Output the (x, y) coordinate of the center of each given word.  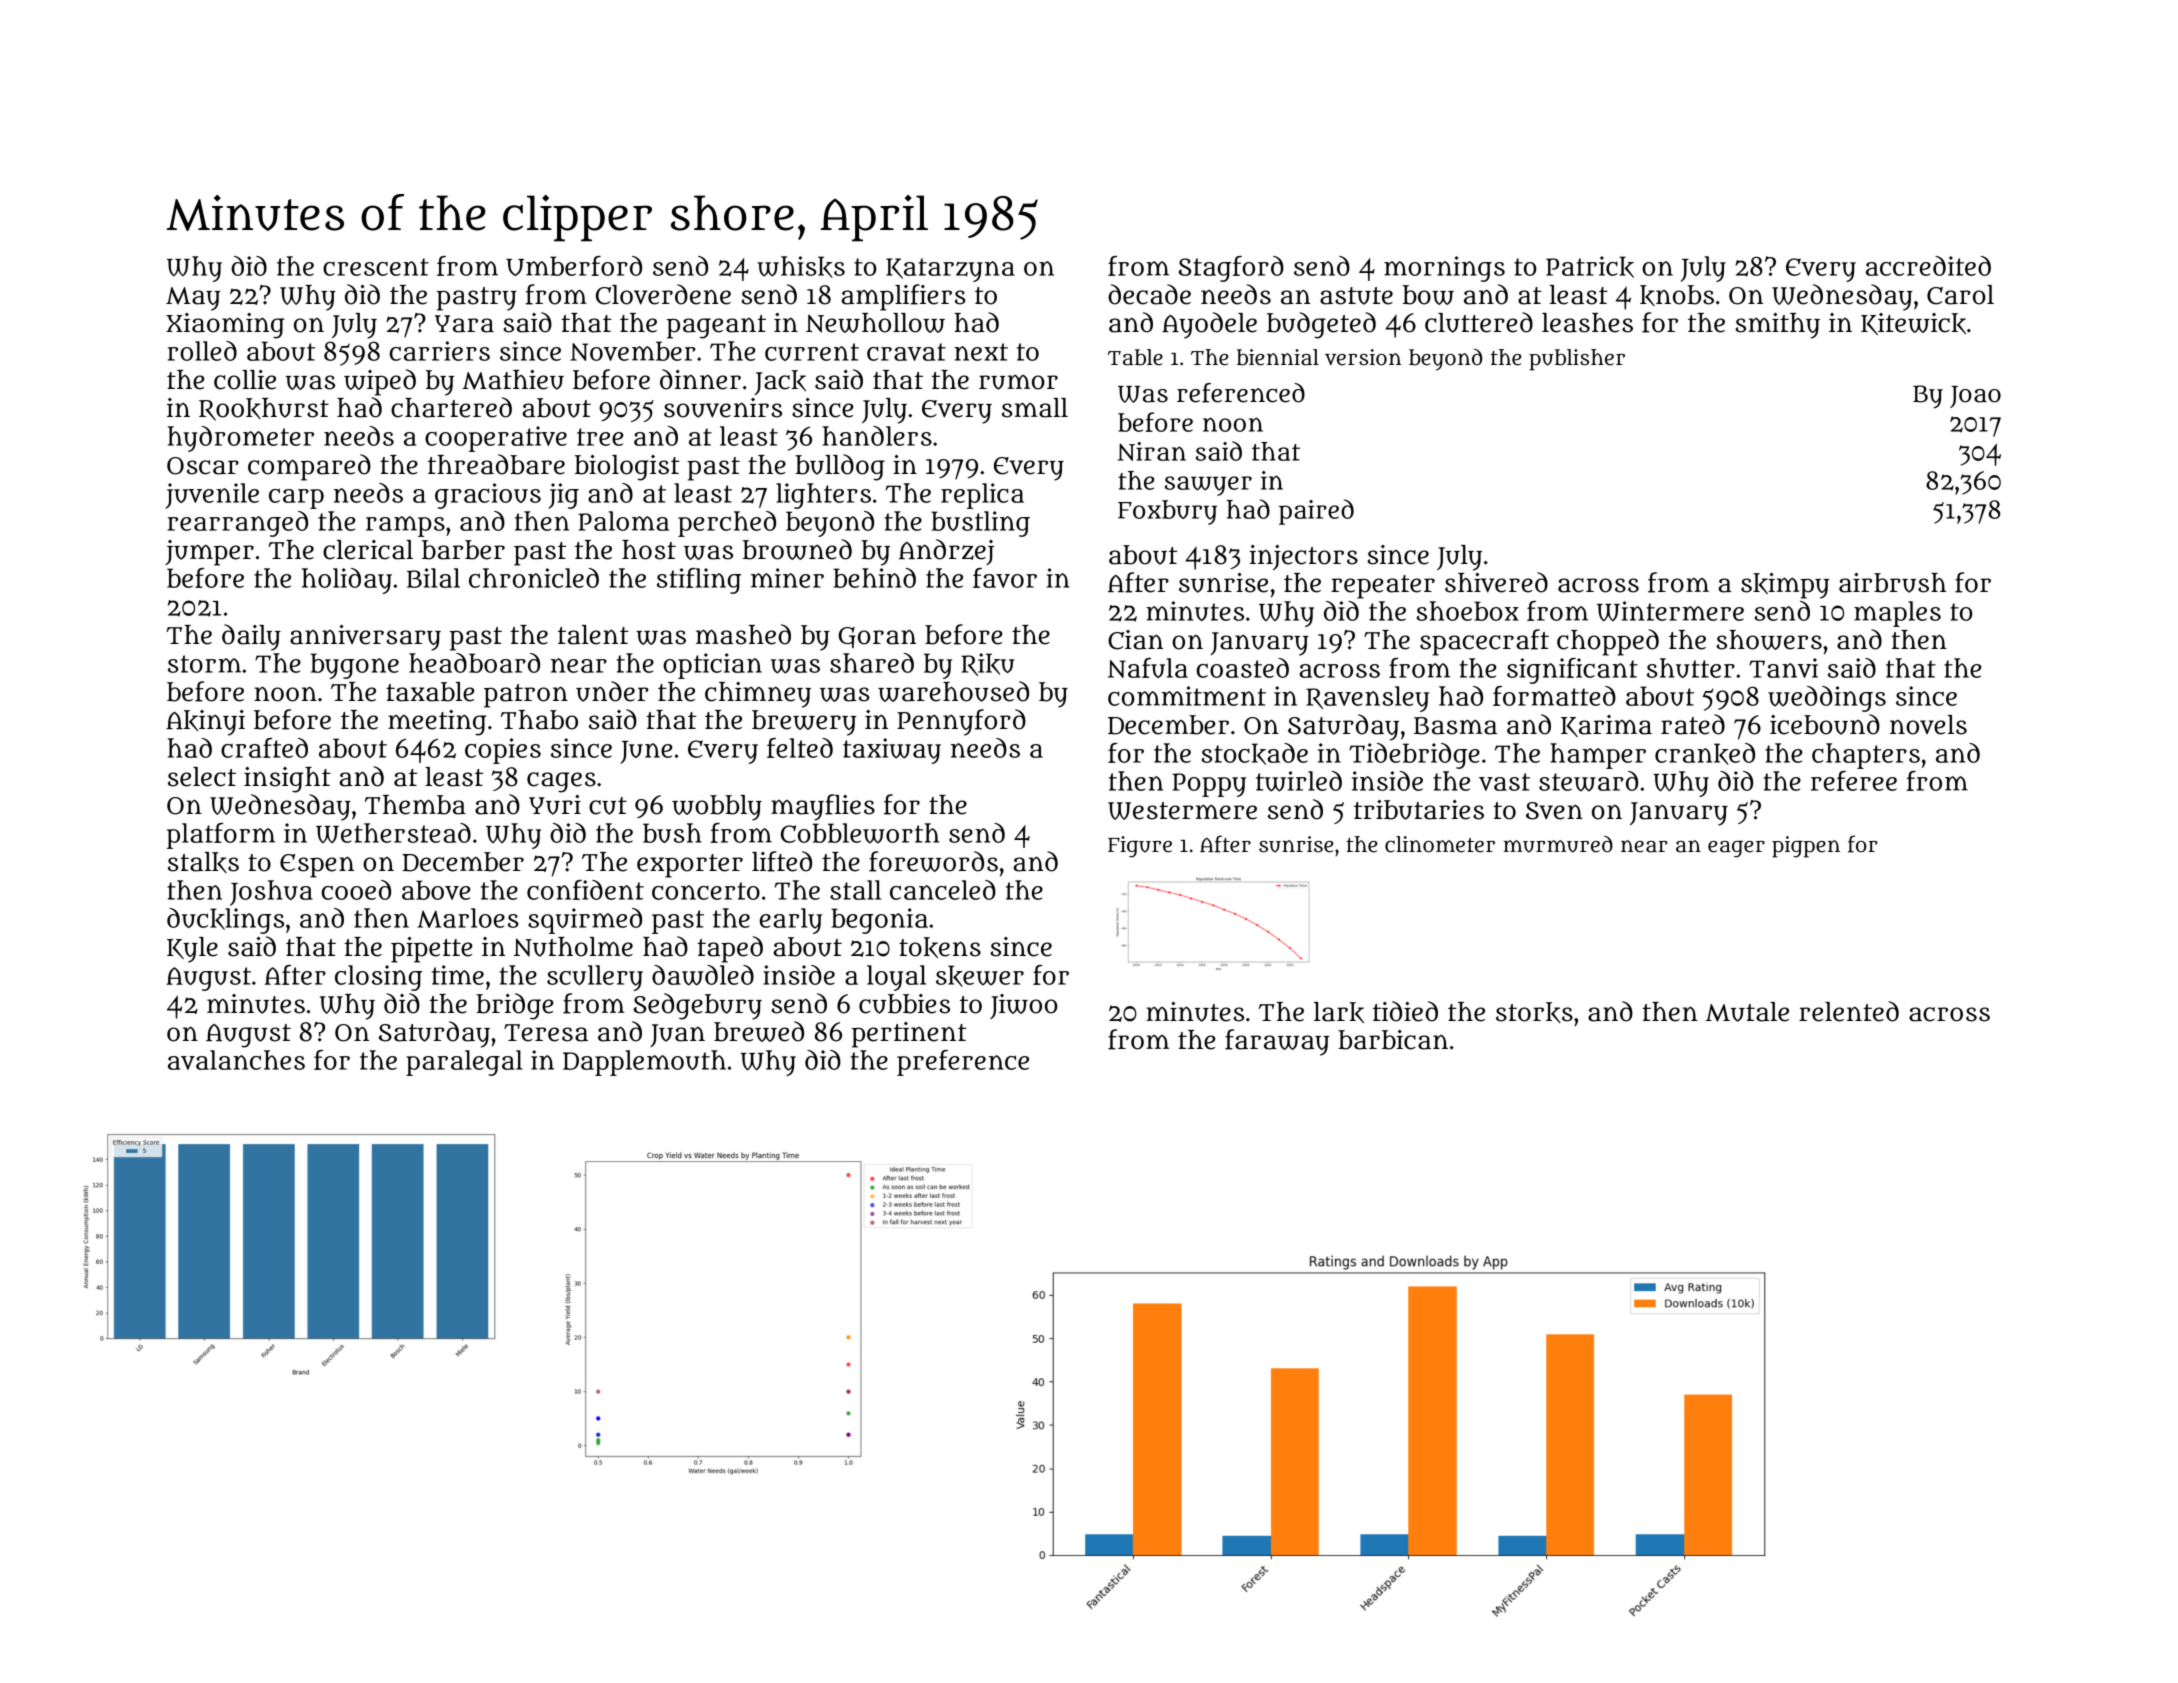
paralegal (464, 1063)
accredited (1928, 266)
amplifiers (903, 297)
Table (1135, 357)
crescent (376, 267)
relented (1849, 1011)
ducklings (225, 921)
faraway (1277, 1042)
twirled (1299, 781)
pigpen (1806, 847)
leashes (1587, 323)
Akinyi (205, 723)
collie (245, 380)
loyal (896, 978)
